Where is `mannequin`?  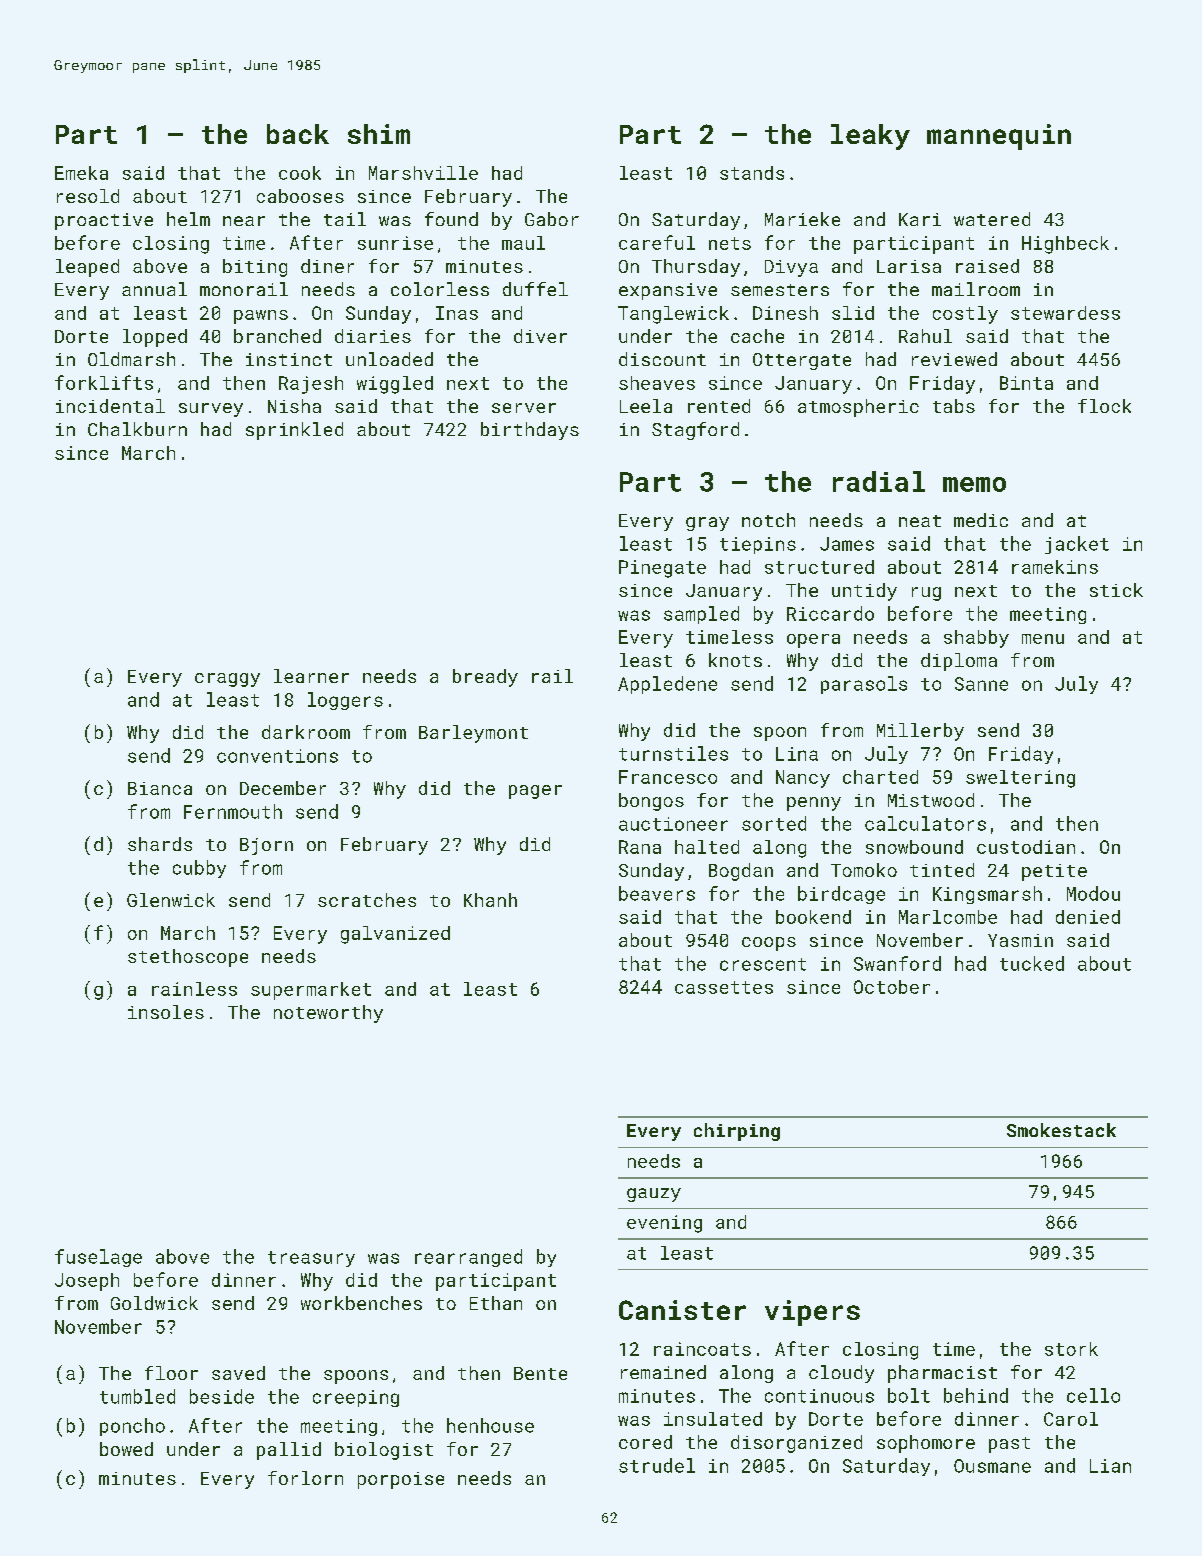 mannequin is located at coordinates (999, 137).
